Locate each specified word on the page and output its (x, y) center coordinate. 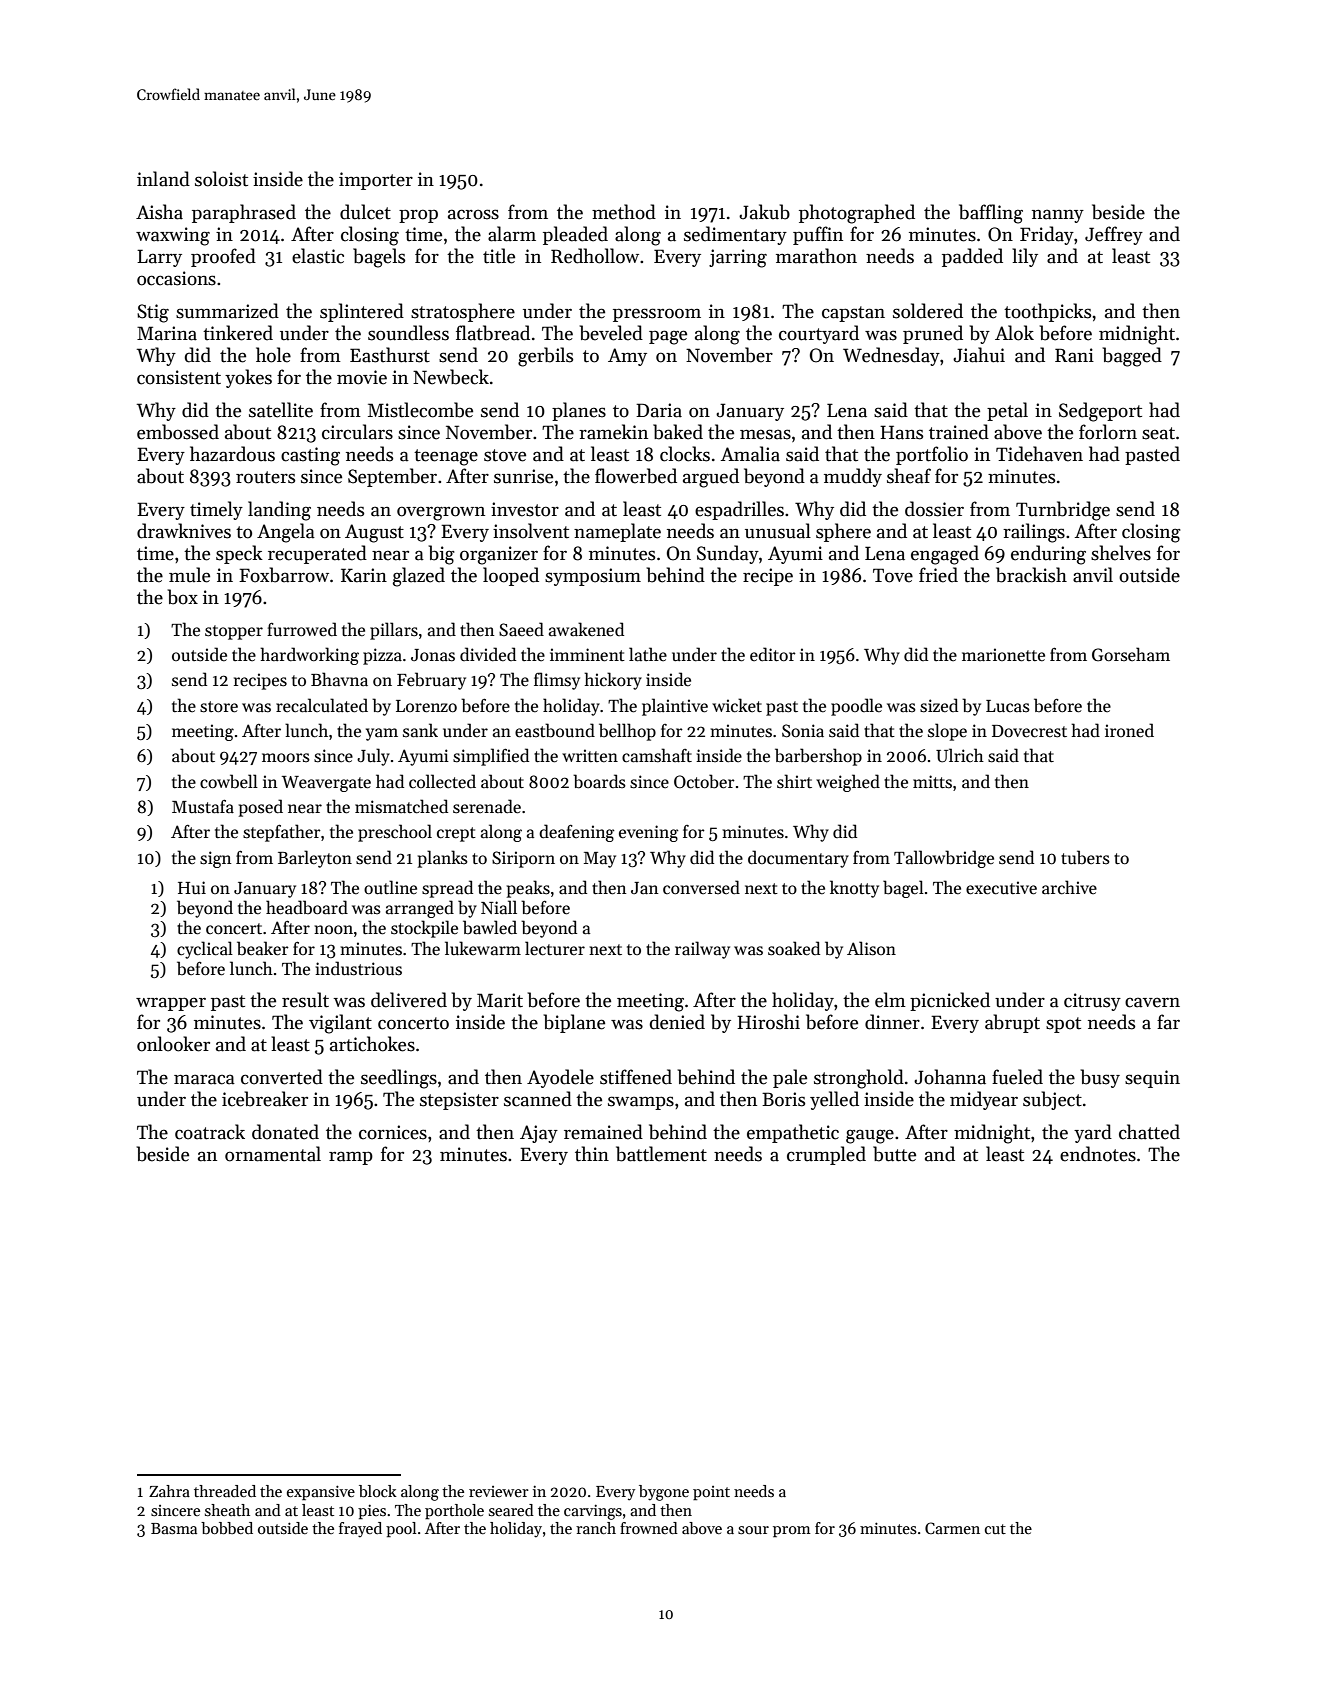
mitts (932, 782)
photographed (857, 214)
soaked (794, 948)
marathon (816, 256)
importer (376, 181)
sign (216, 859)
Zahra (169, 1491)
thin (592, 1154)
